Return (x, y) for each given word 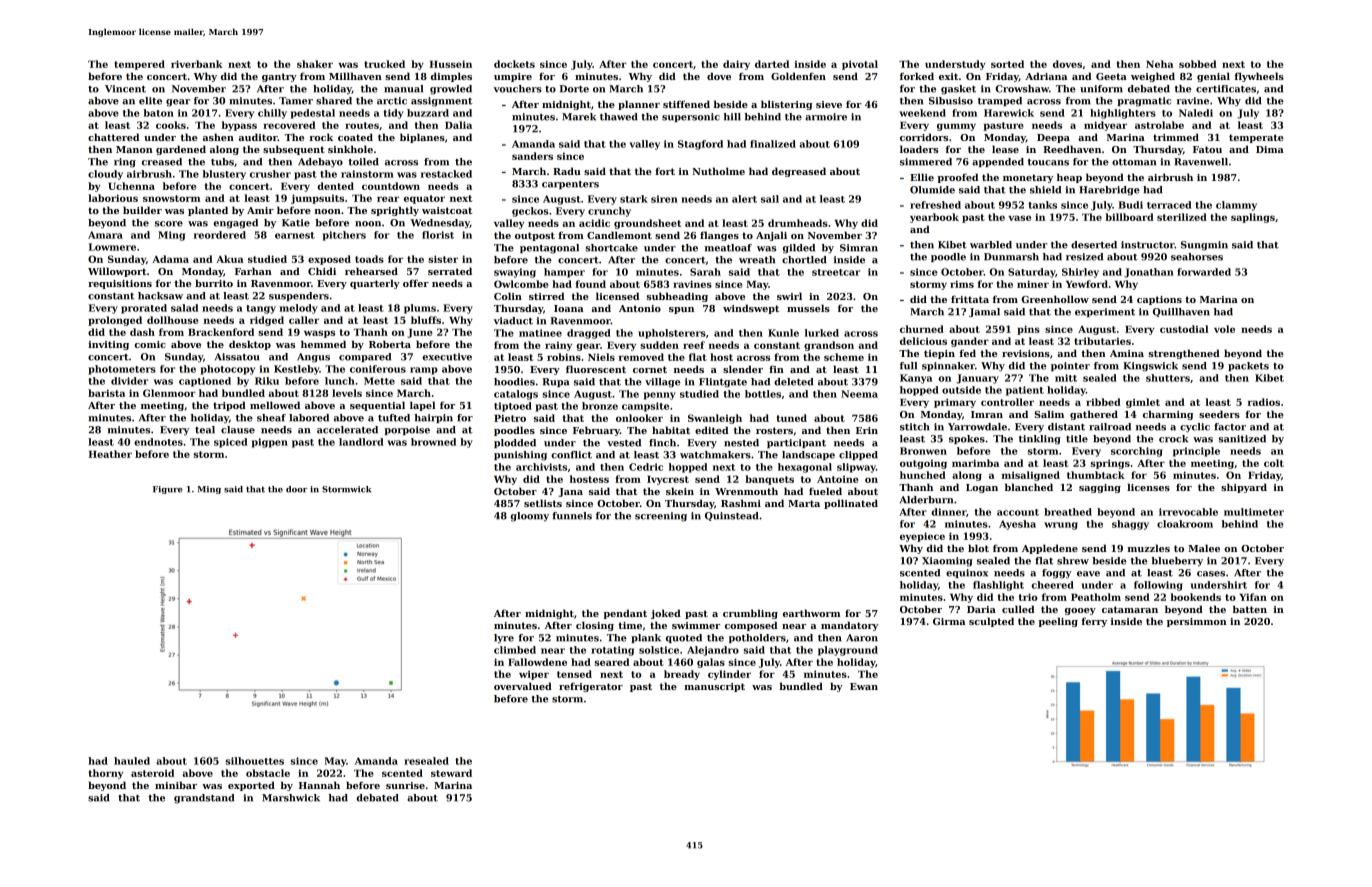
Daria (981, 609)
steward (451, 773)
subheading (677, 297)
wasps (319, 334)
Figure (168, 490)
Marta (804, 503)
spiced (231, 443)
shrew (1073, 561)
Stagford (700, 145)
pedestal (313, 114)
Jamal (984, 312)
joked (666, 614)
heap (1069, 178)
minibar (176, 785)
